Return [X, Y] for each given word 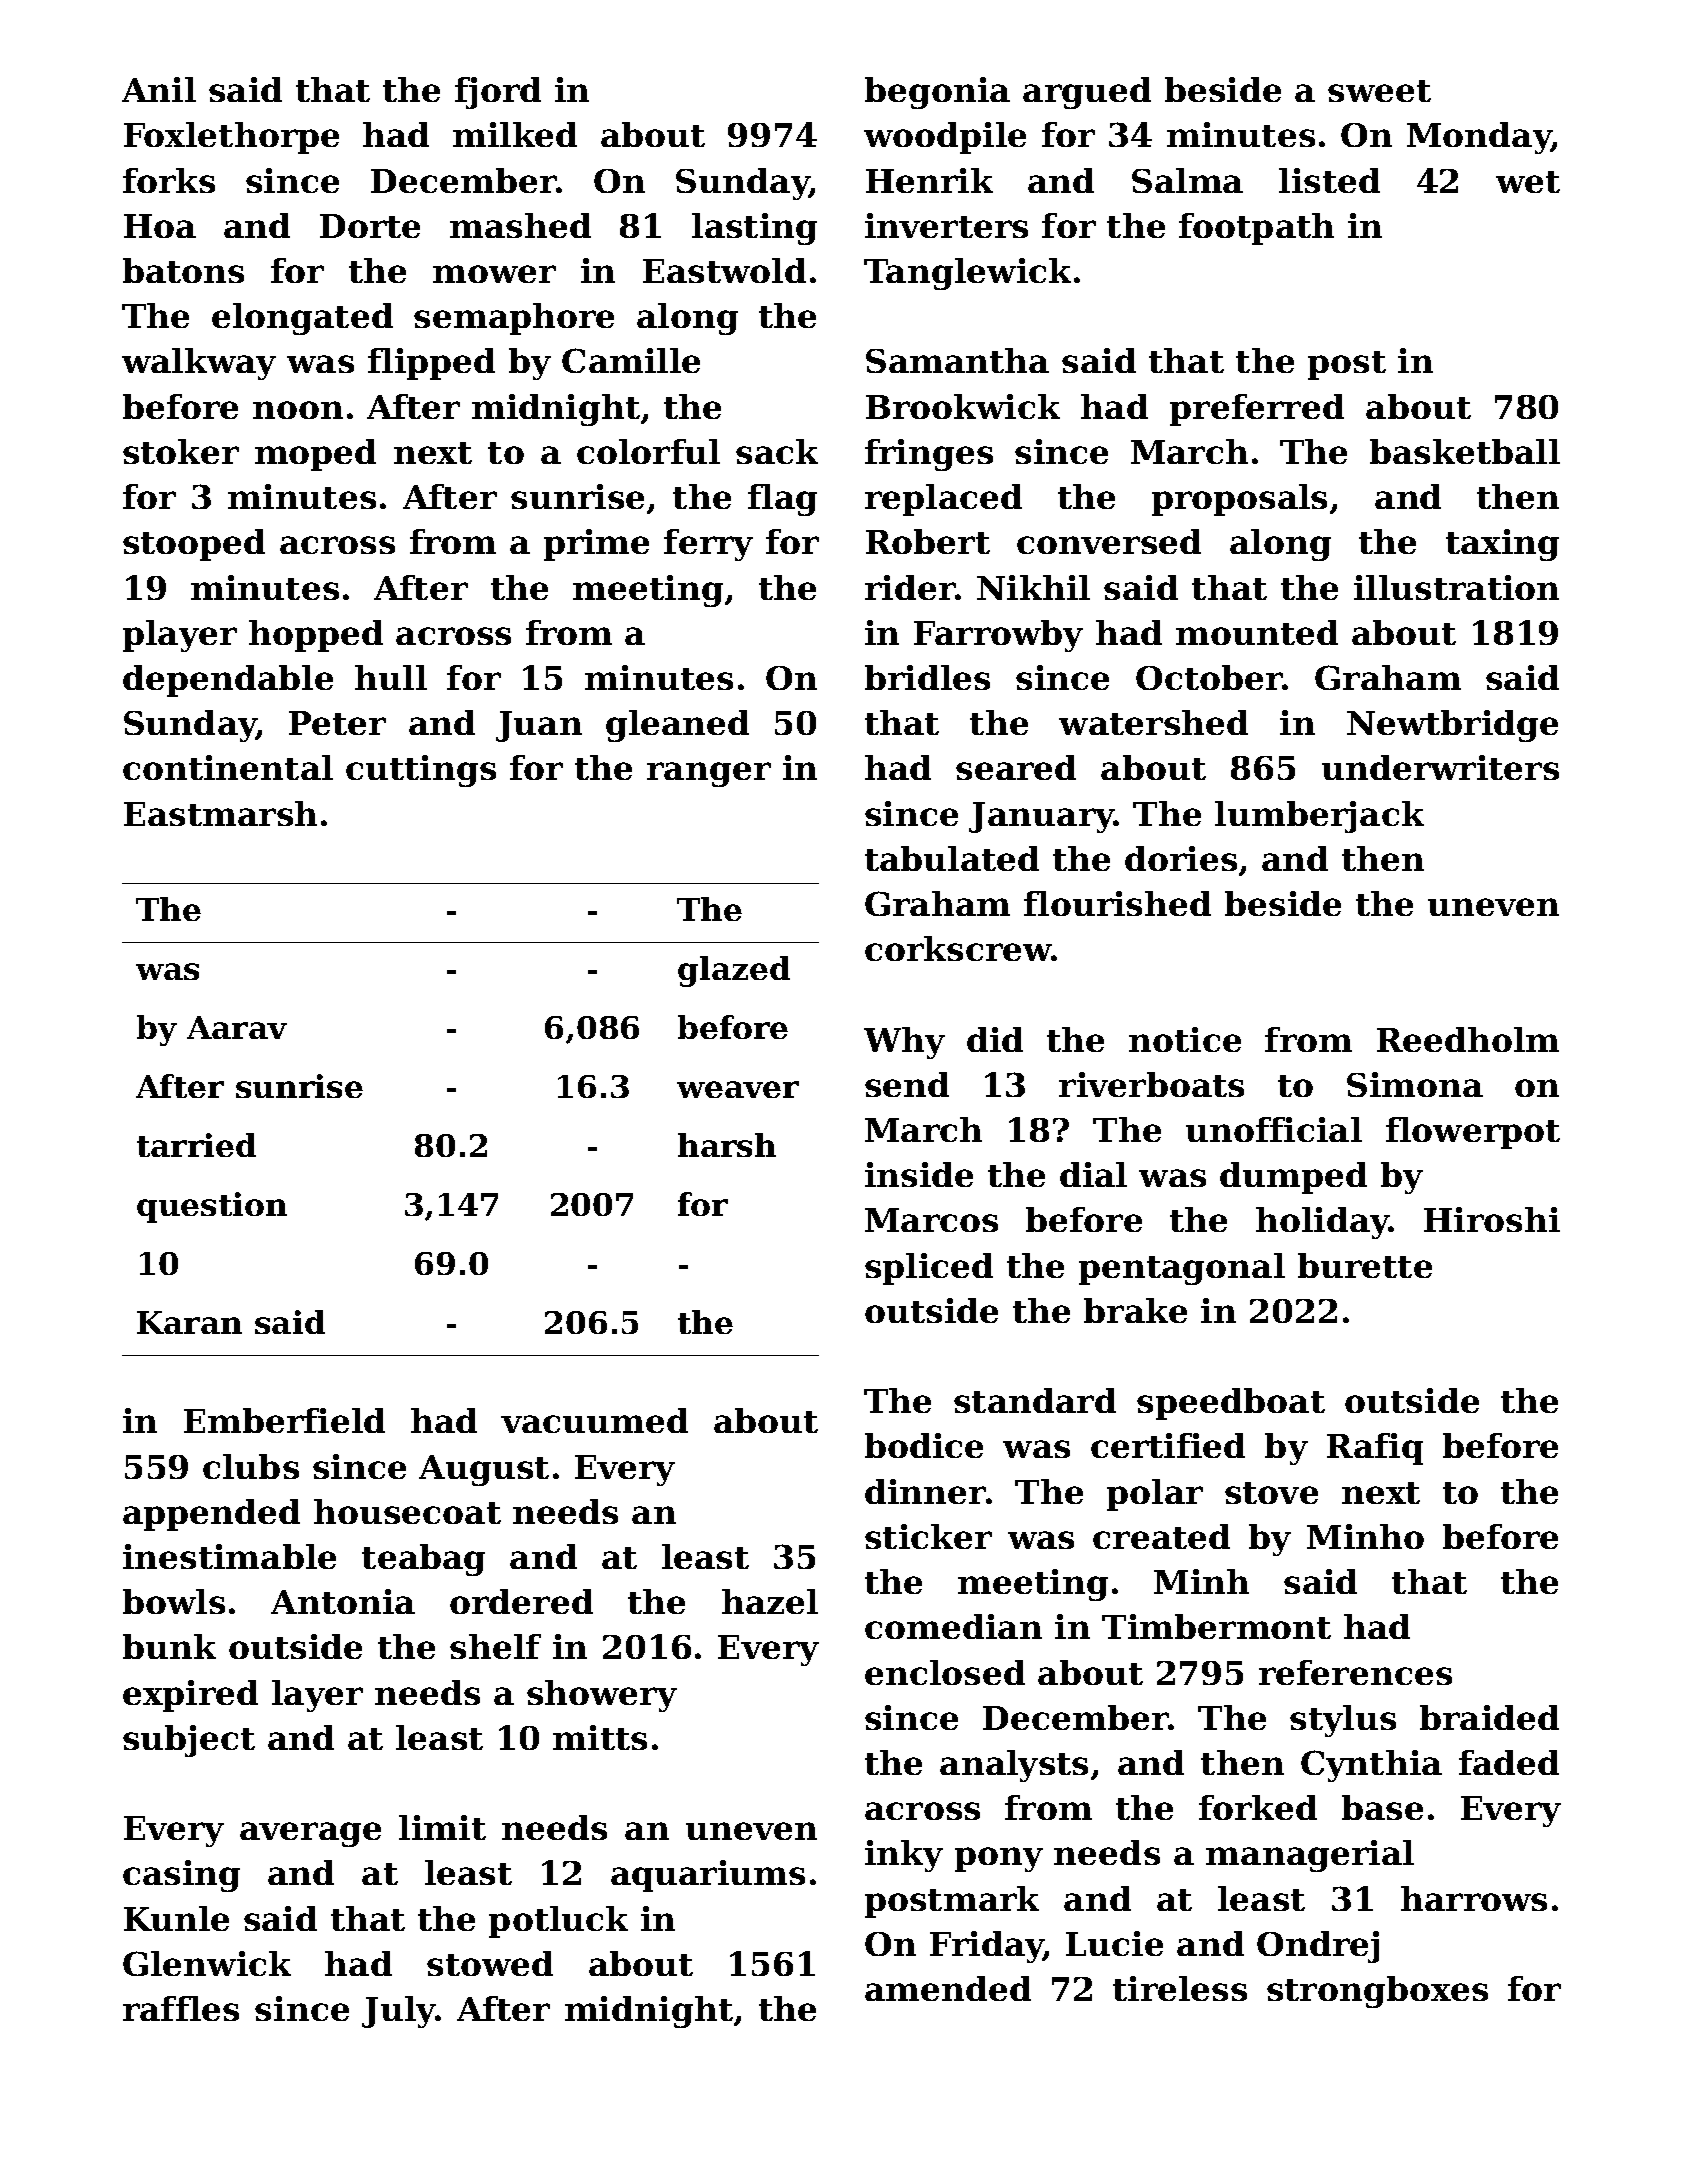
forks [169, 180]
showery [602, 1696]
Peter [337, 723]
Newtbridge [1452, 726]
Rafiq [1375, 1449]
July [399, 2012]
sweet [1379, 91]
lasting [754, 229]
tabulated [952, 858]
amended [948, 1988]
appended [211, 1515]
